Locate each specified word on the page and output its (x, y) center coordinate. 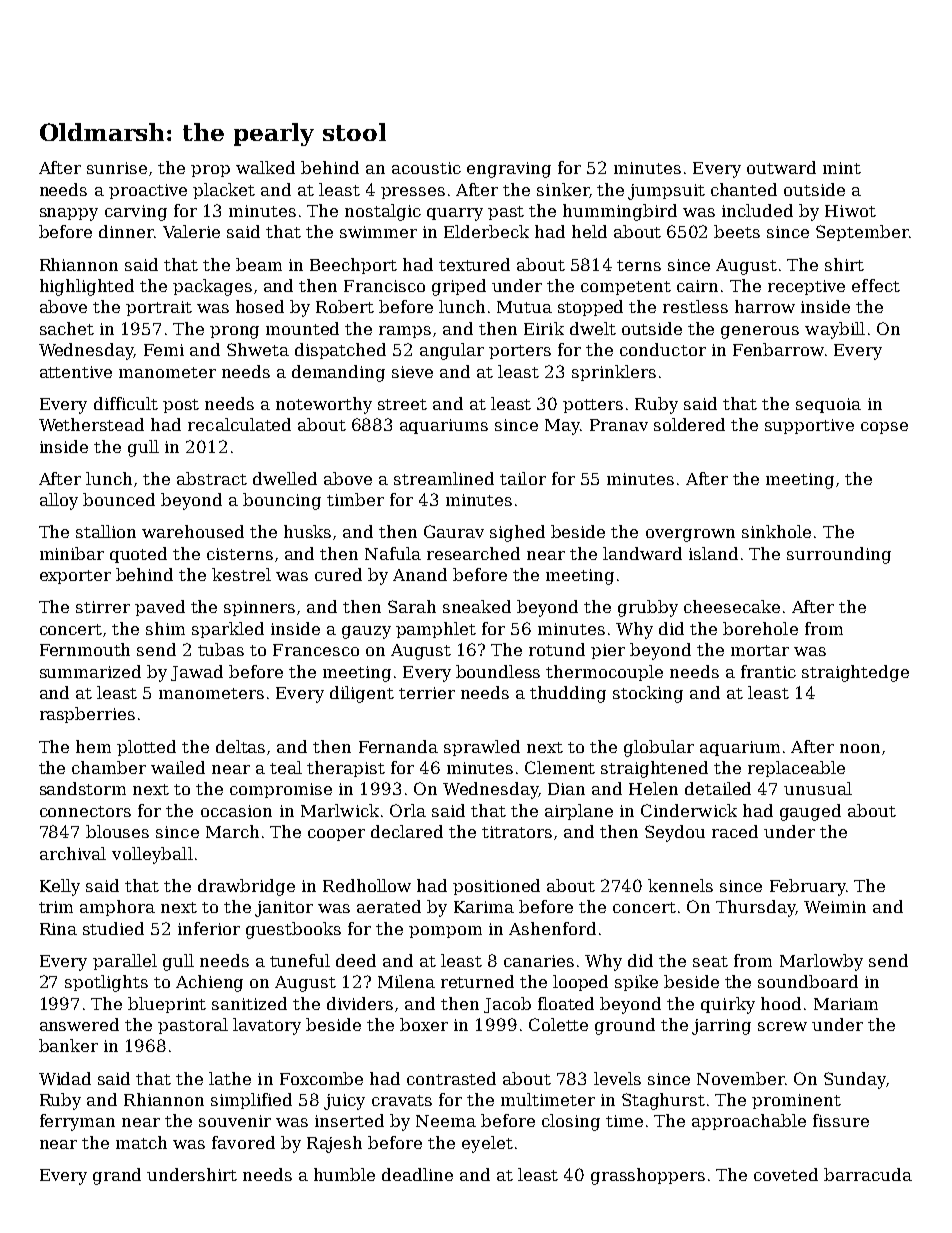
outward (781, 167)
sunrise (117, 168)
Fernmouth (85, 649)
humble (344, 1174)
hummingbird (620, 212)
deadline (417, 1174)
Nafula (393, 553)
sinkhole (776, 531)
